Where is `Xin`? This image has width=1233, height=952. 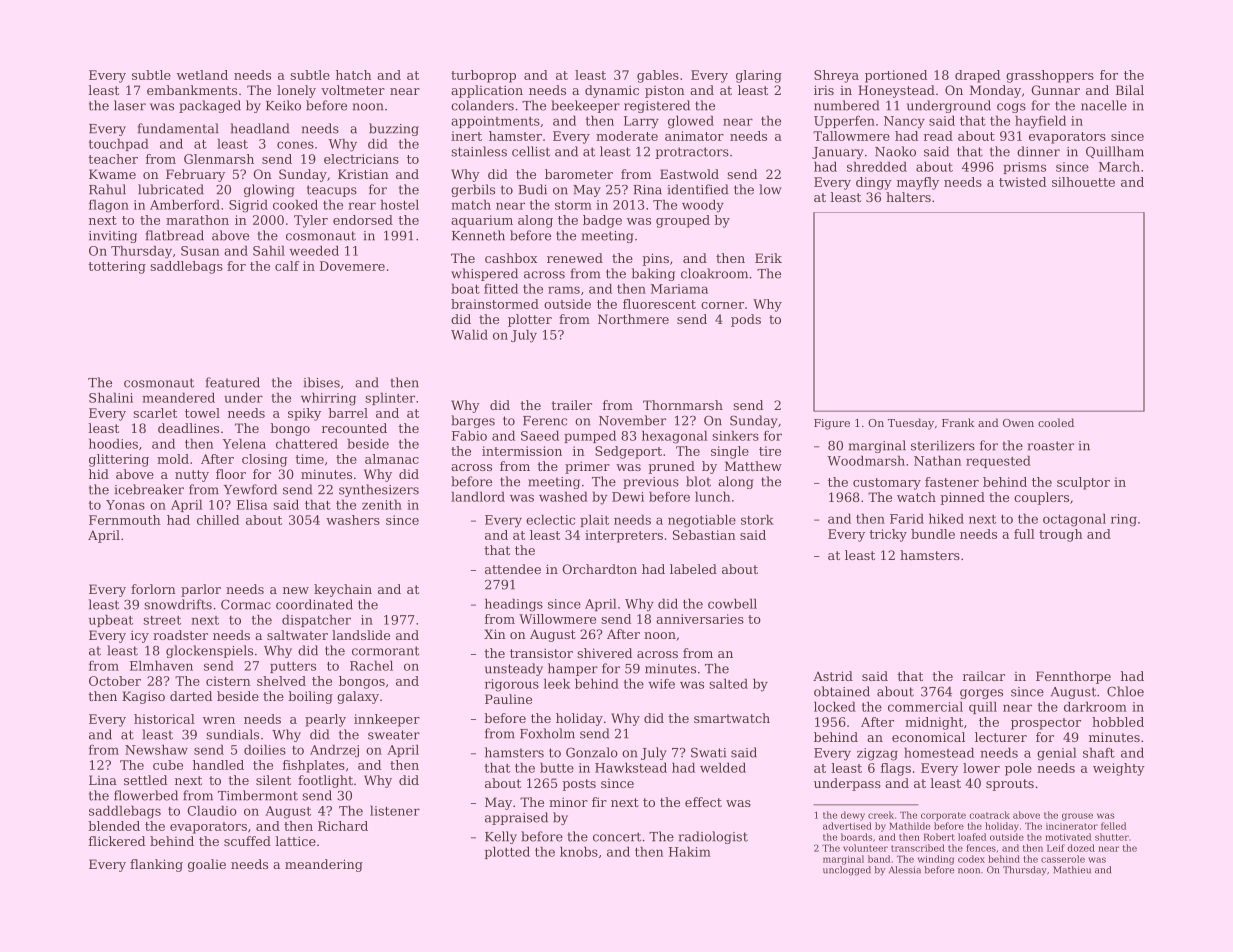
Xin is located at coordinates (495, 634).
